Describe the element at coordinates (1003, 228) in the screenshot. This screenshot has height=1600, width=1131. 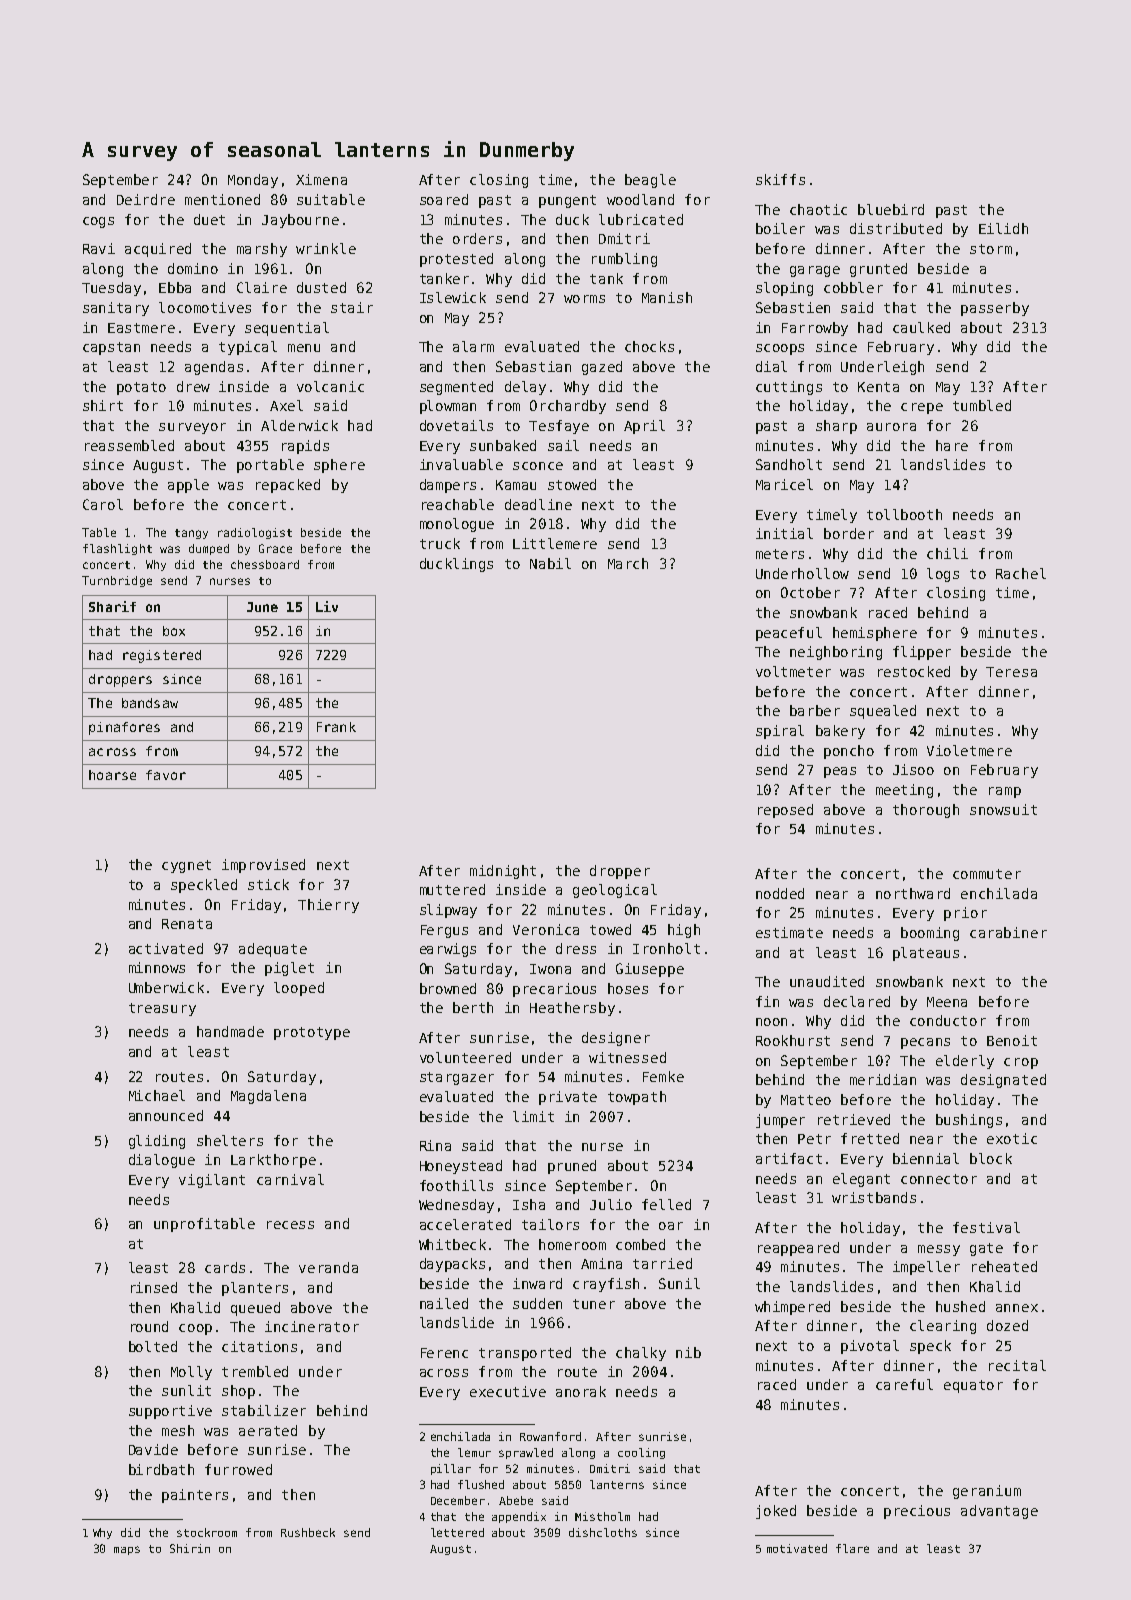
I see `Eilidh` at that location.
